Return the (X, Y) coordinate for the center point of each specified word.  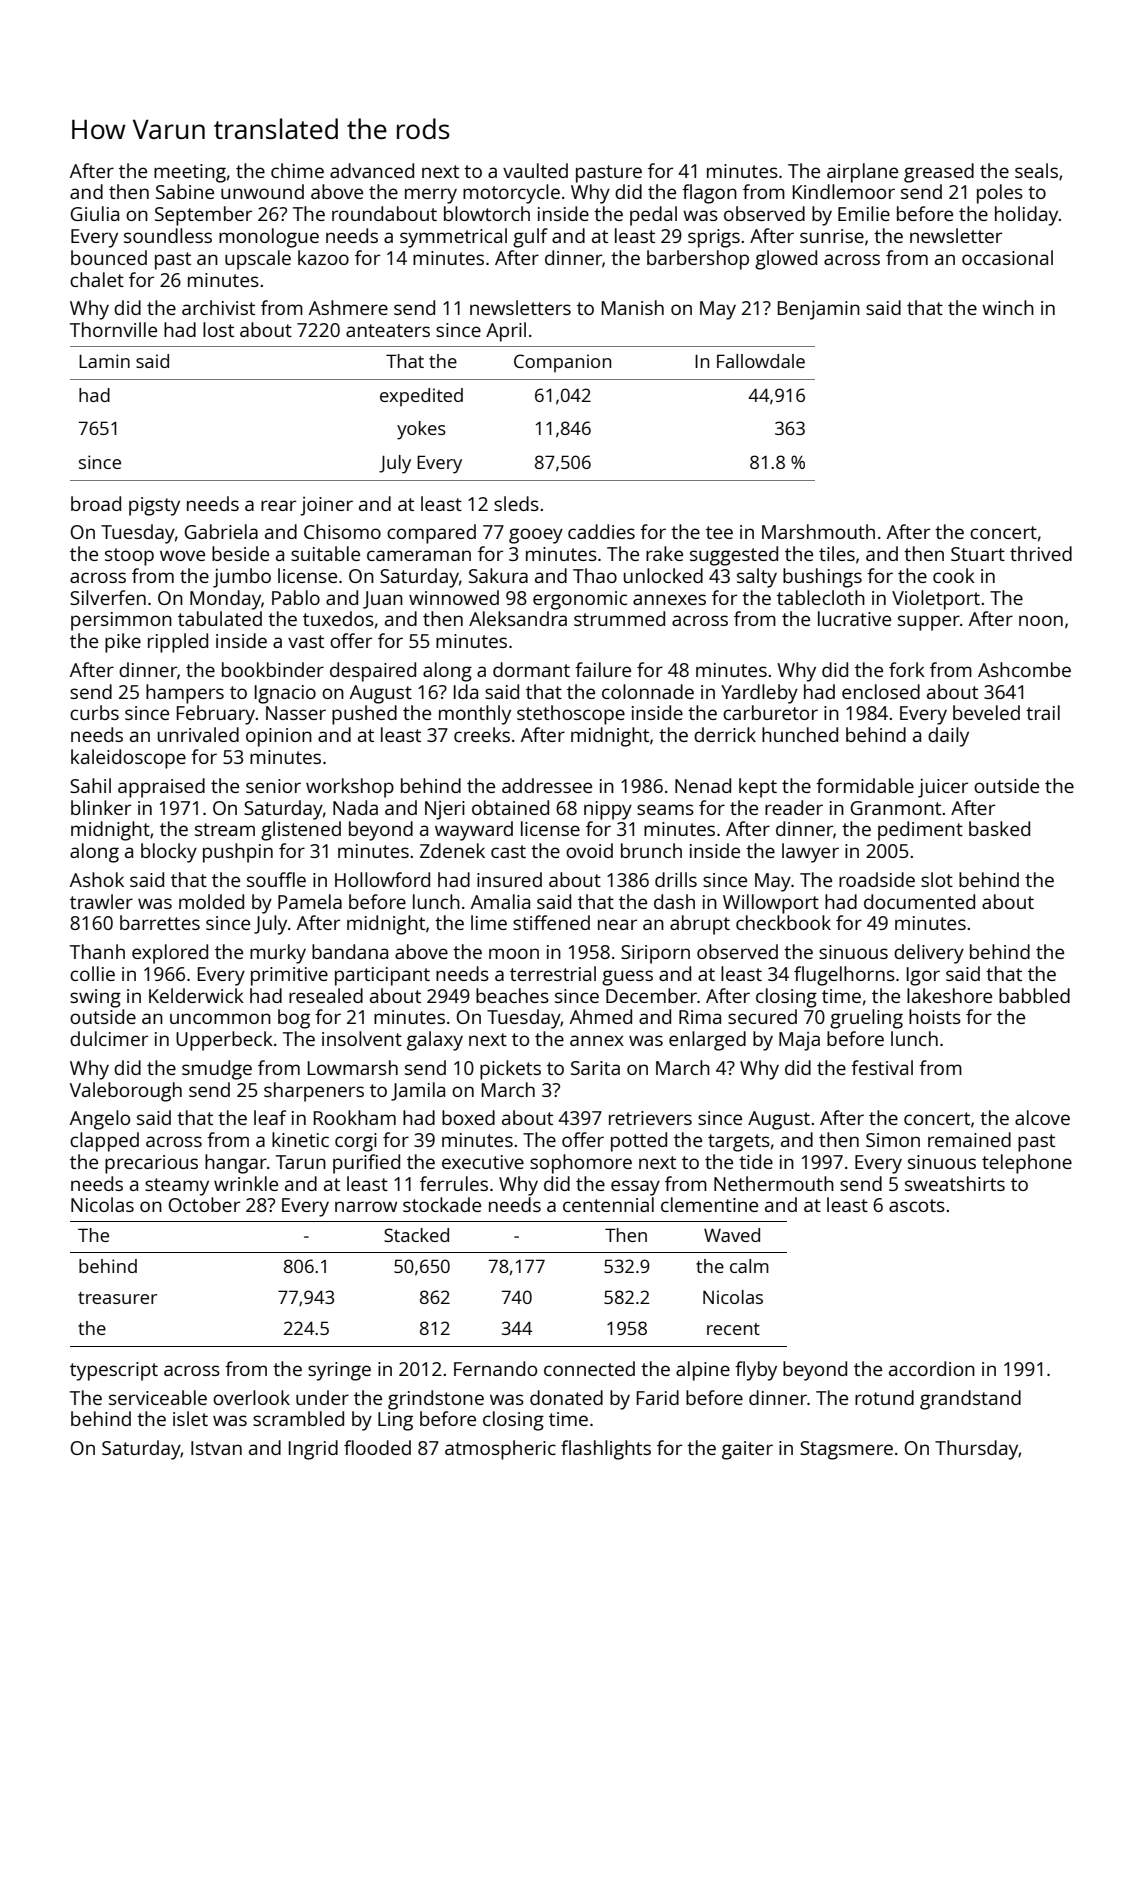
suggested (734, 556)
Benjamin (819, 310)
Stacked (416, 1235)
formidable (865, 785)
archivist (218, 307)
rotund (884, 1397)
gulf (530, 238)
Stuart (978, 554)
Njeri (445, 810)
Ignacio (285, 694)
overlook (251, 1397)
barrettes (160, 922)
